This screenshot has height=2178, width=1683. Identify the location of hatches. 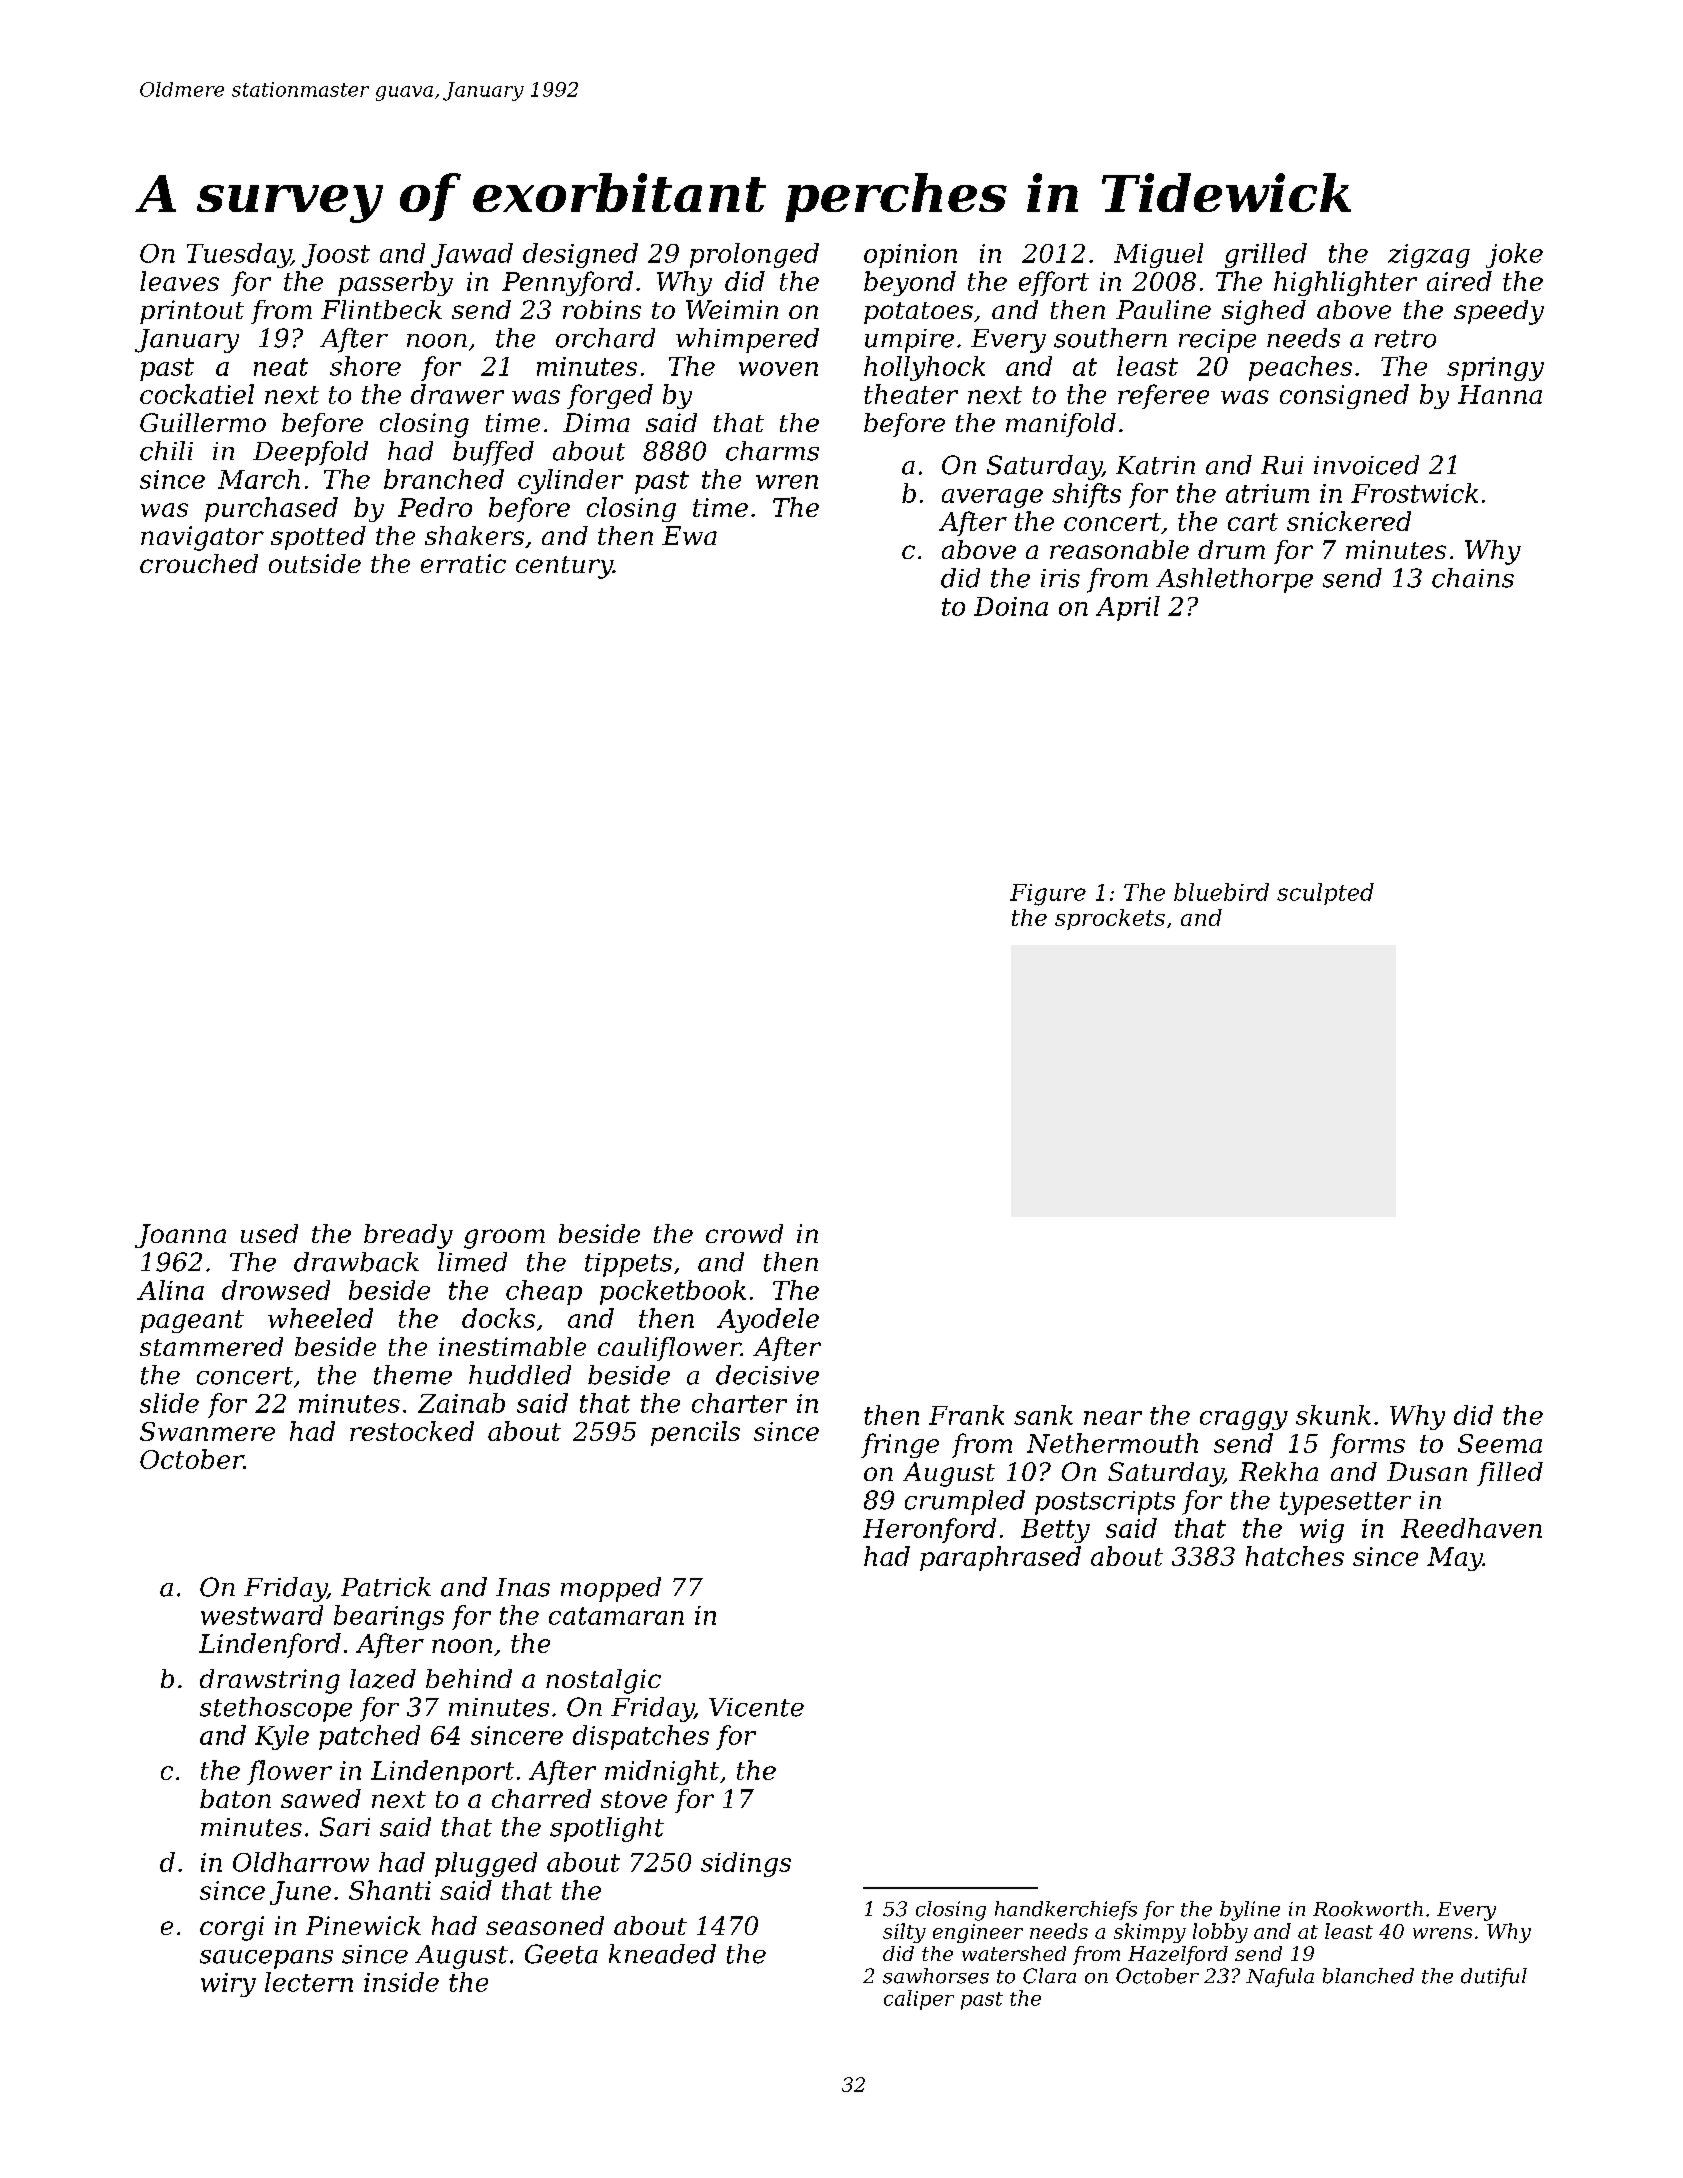
(1295, 1556).
